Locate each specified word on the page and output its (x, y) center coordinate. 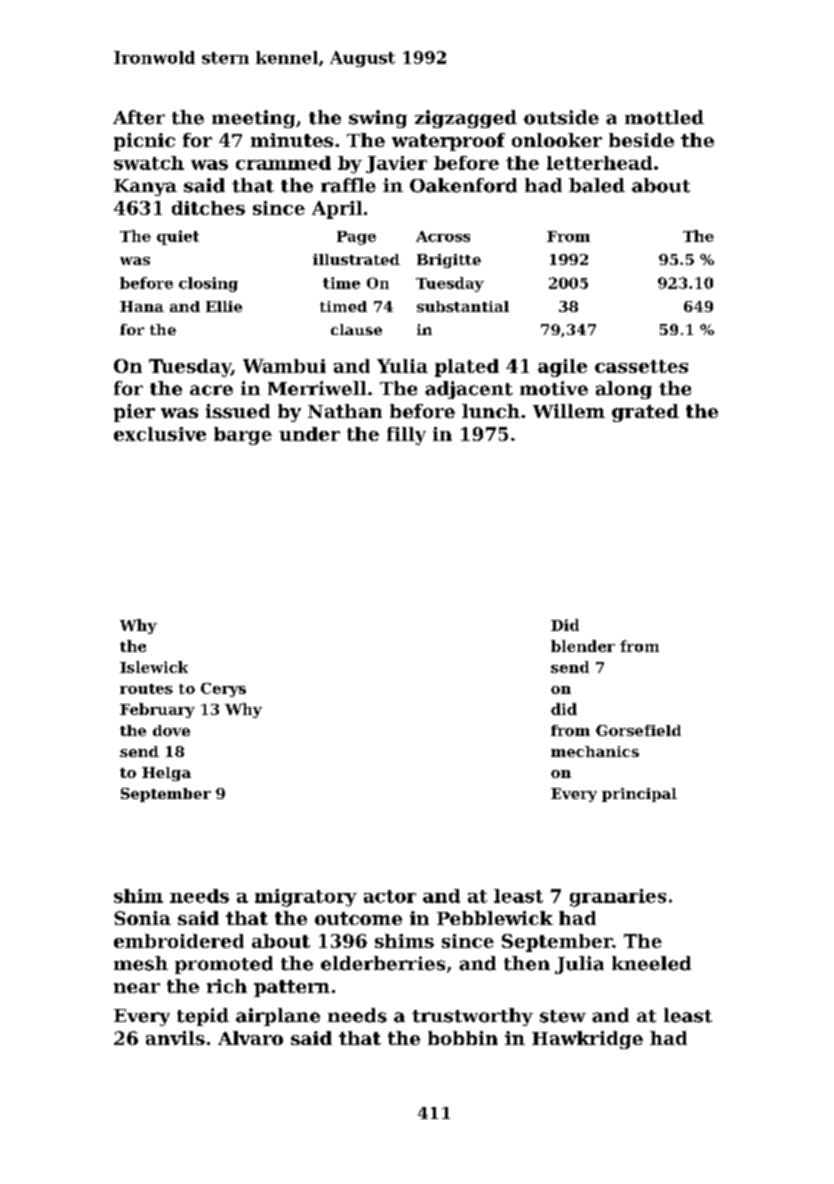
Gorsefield (638, 730)
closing (208, 284)
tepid (203, 1017)
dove (171, 730)
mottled (664, 117)
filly (406, 436)
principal (639, 795)
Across (443, 236)
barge (243, 436)
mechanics (595, 751)
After (139, 117)
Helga (166, 774)
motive (554, 388)
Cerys (223, 690)
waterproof (448, 142)
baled (597, 185)
